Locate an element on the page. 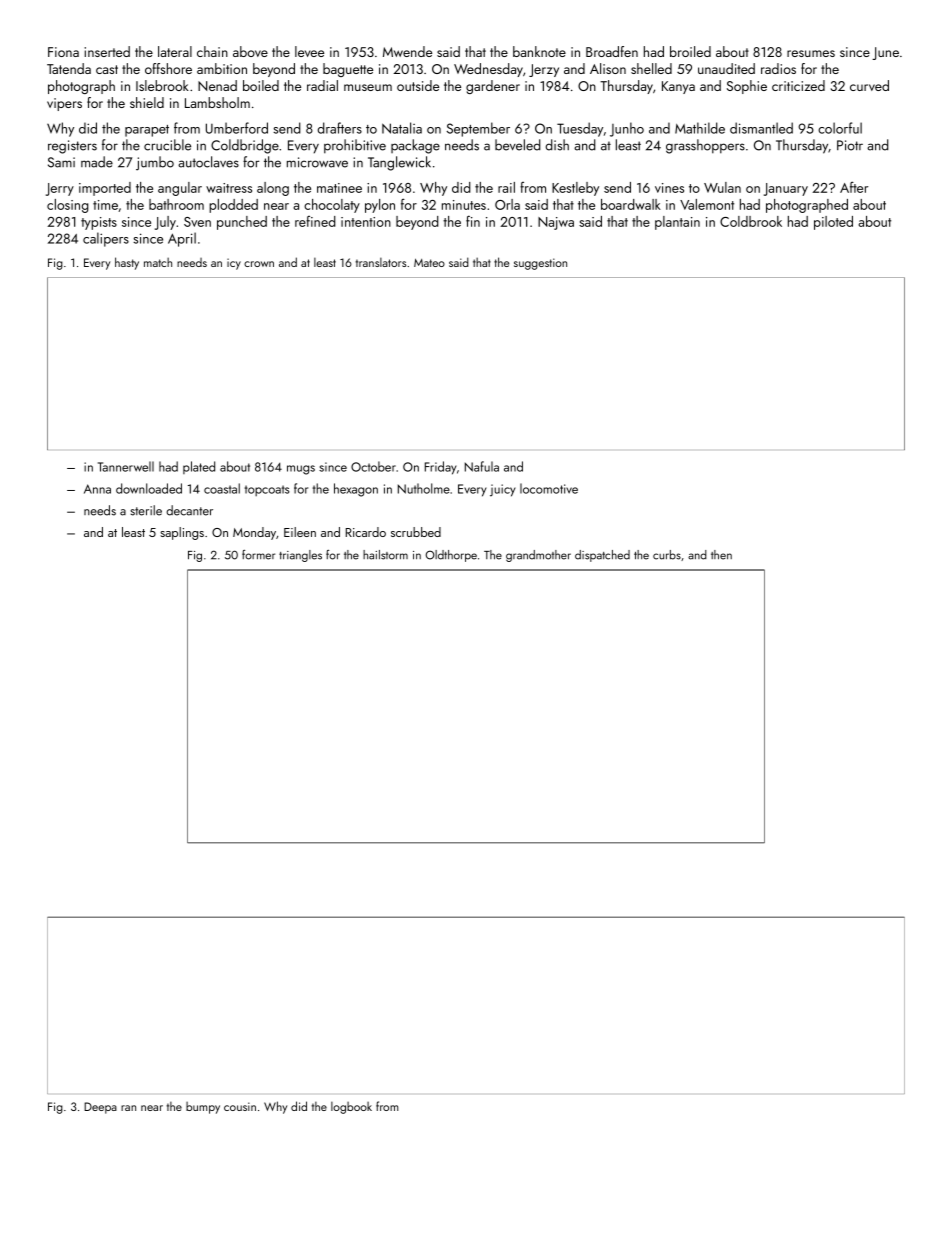 The height and width of the page is (1233, 952). Anna is located at coordinates (97, 489).
